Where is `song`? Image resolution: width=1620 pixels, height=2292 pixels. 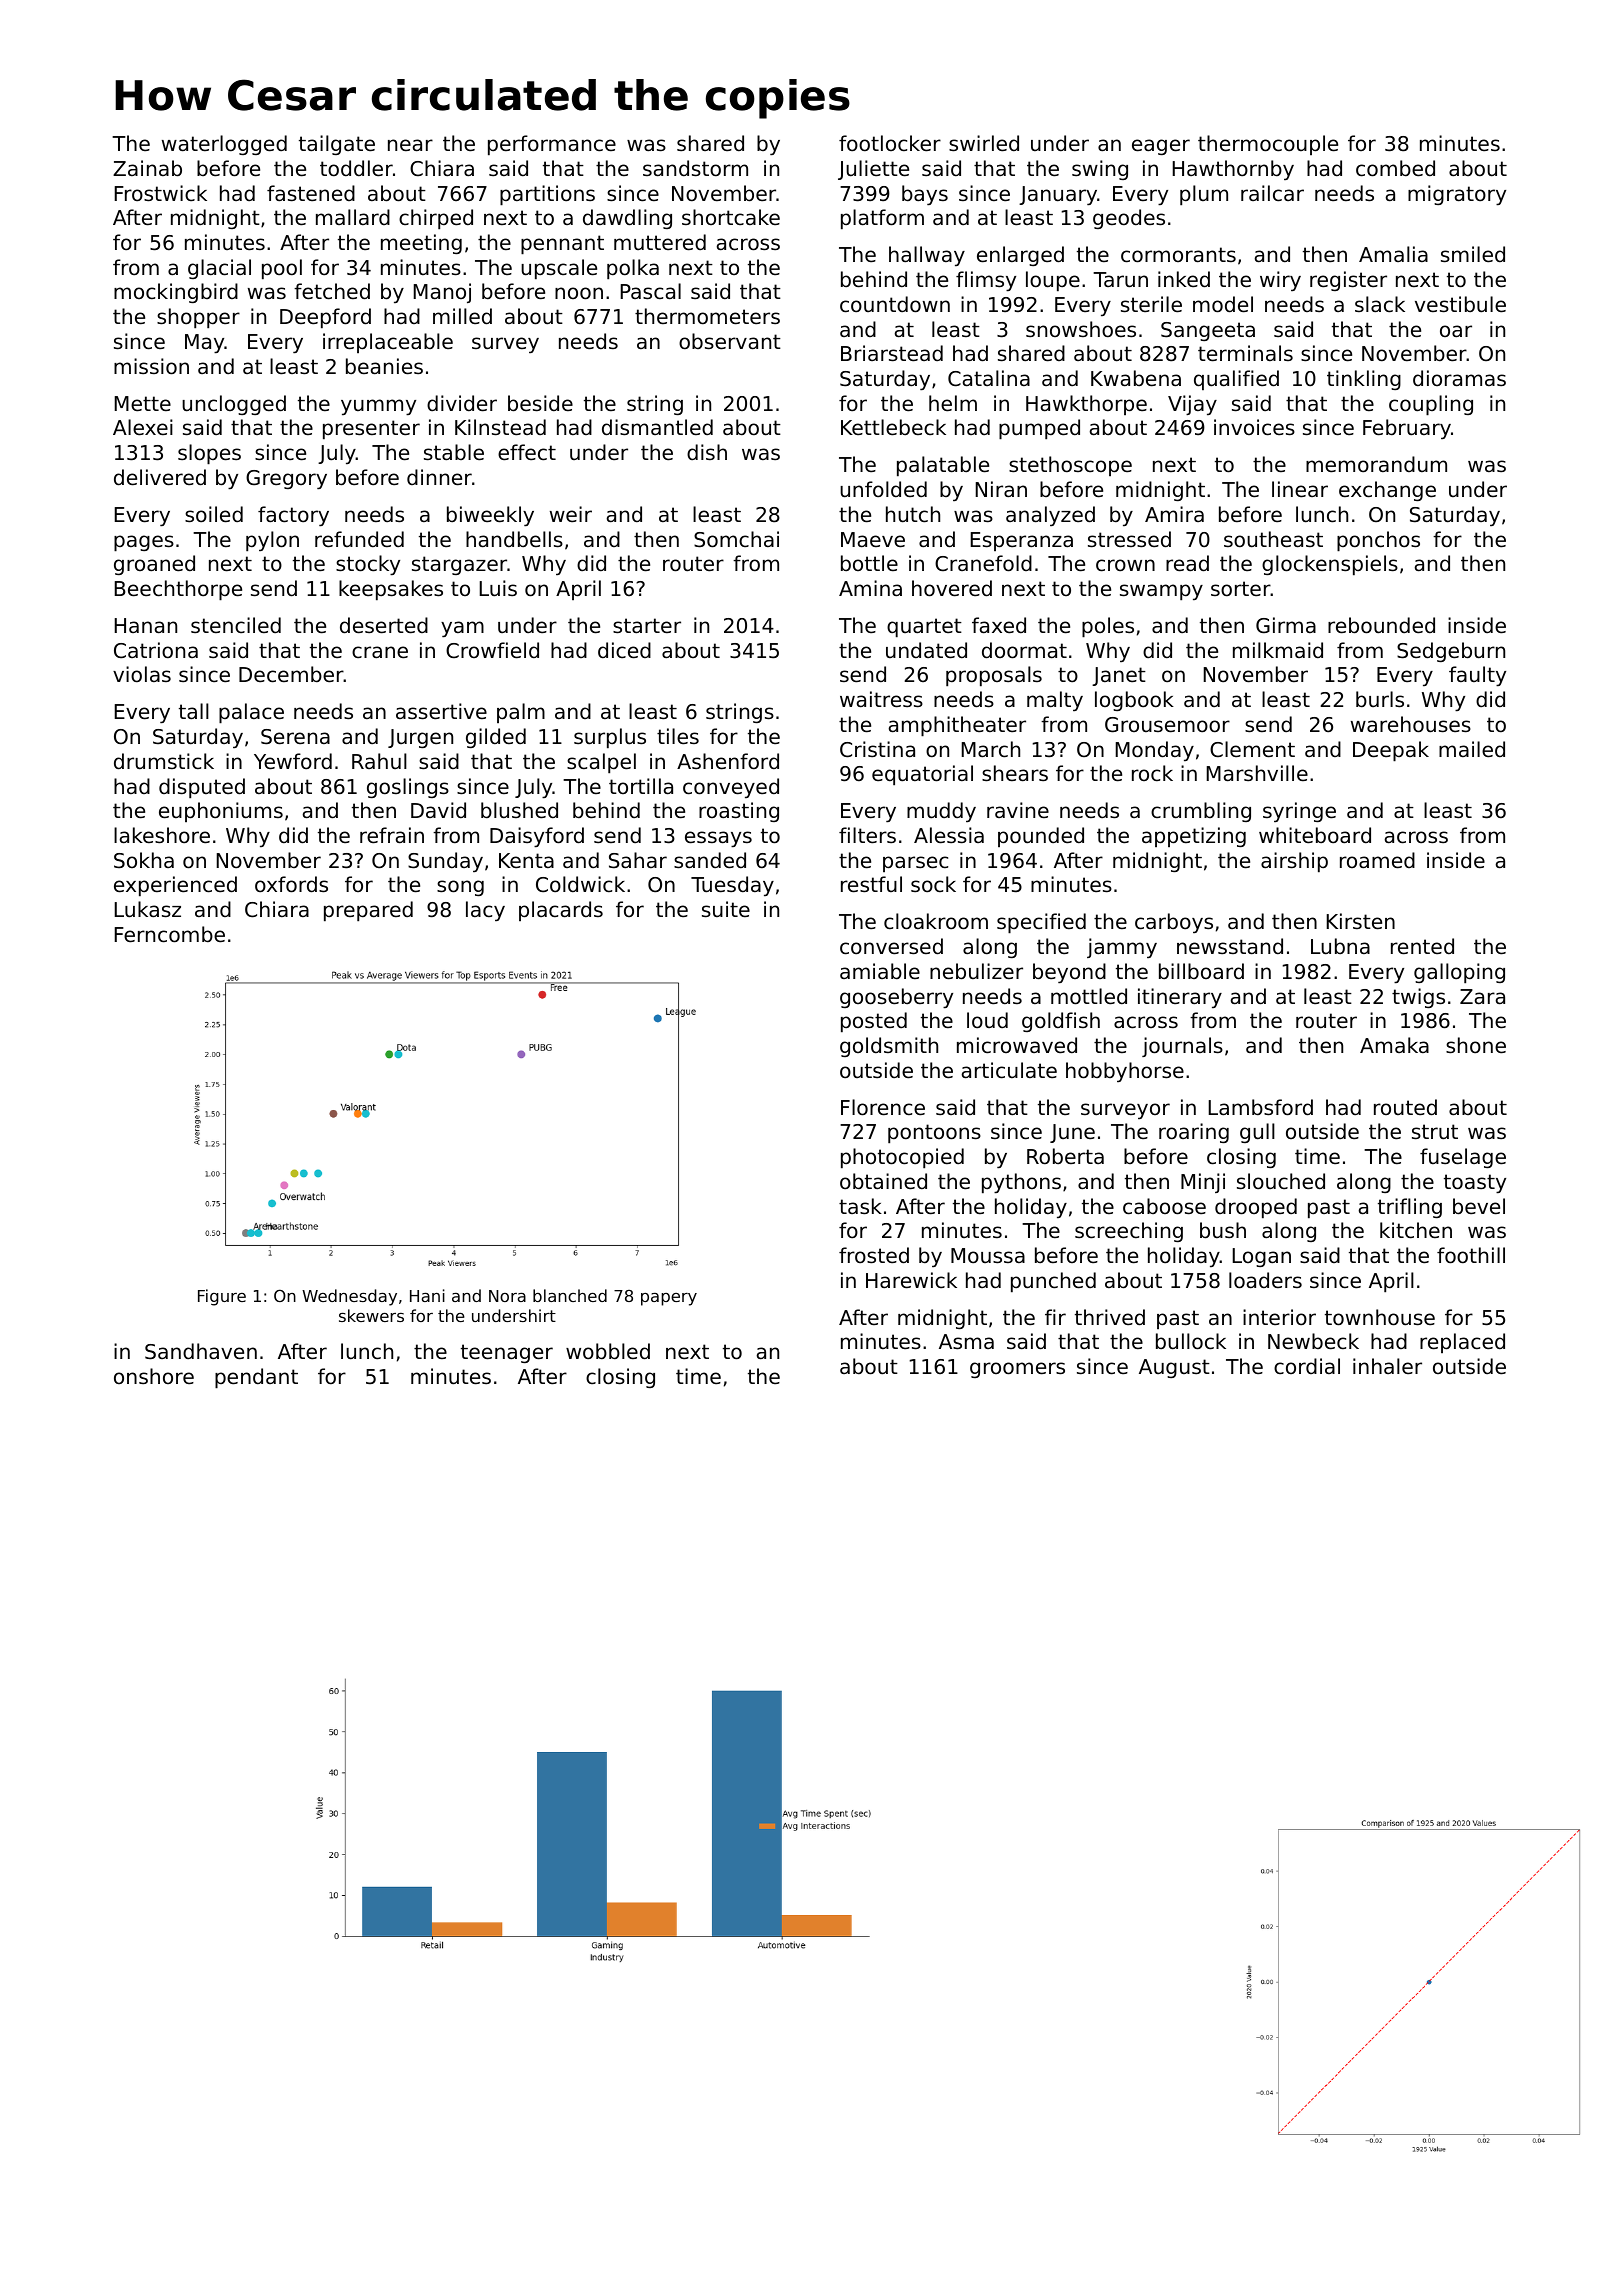 song is located at coordinates (460, 888).
